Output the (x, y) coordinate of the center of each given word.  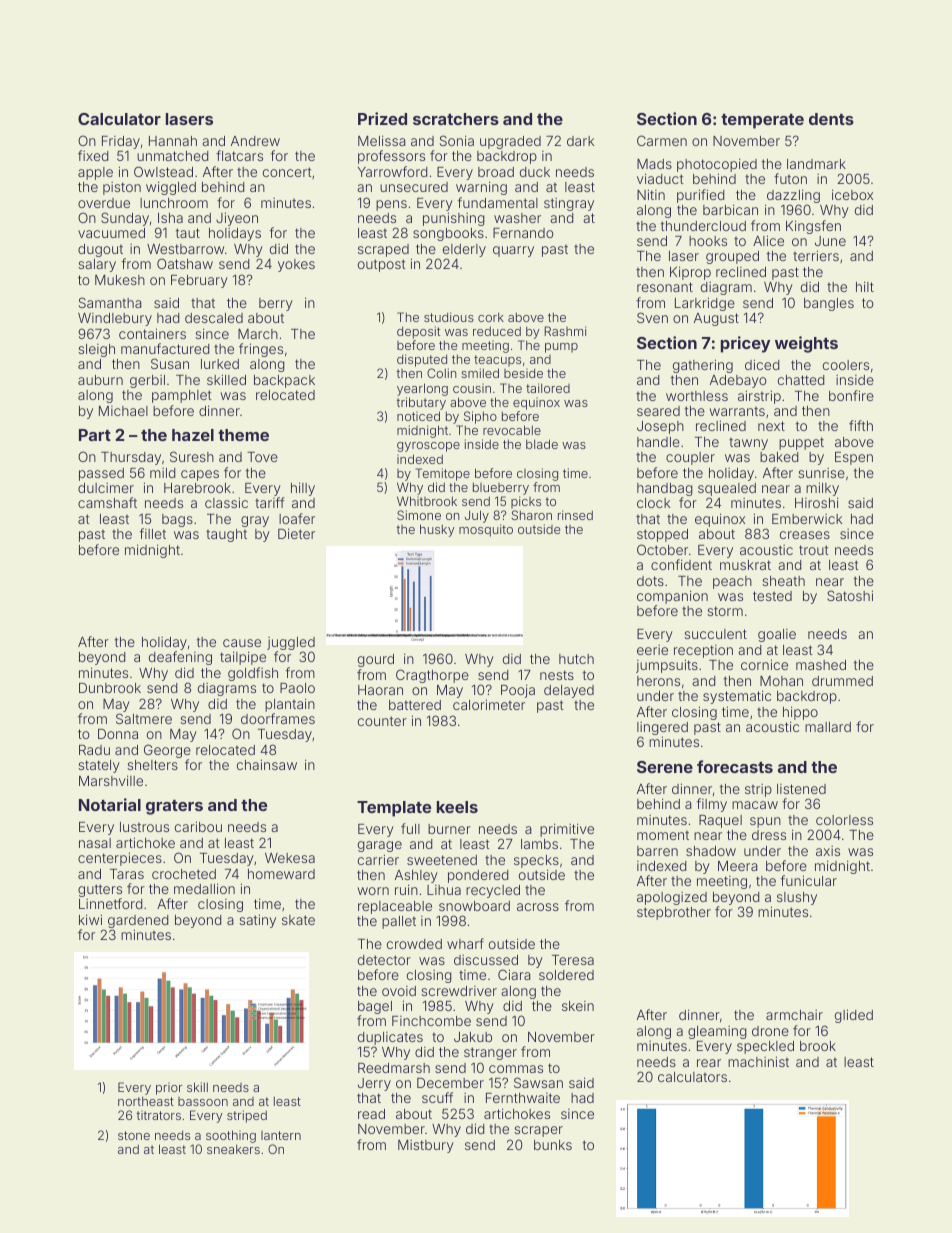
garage (380, 846)
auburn (100, 380)
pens (391, 205)
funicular (808, 880)
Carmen (662, 140)
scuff (437, 1097)
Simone (419, 515)
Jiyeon (237, 219)
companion (672, 597)
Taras (127, 874)
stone (134, 1135)
